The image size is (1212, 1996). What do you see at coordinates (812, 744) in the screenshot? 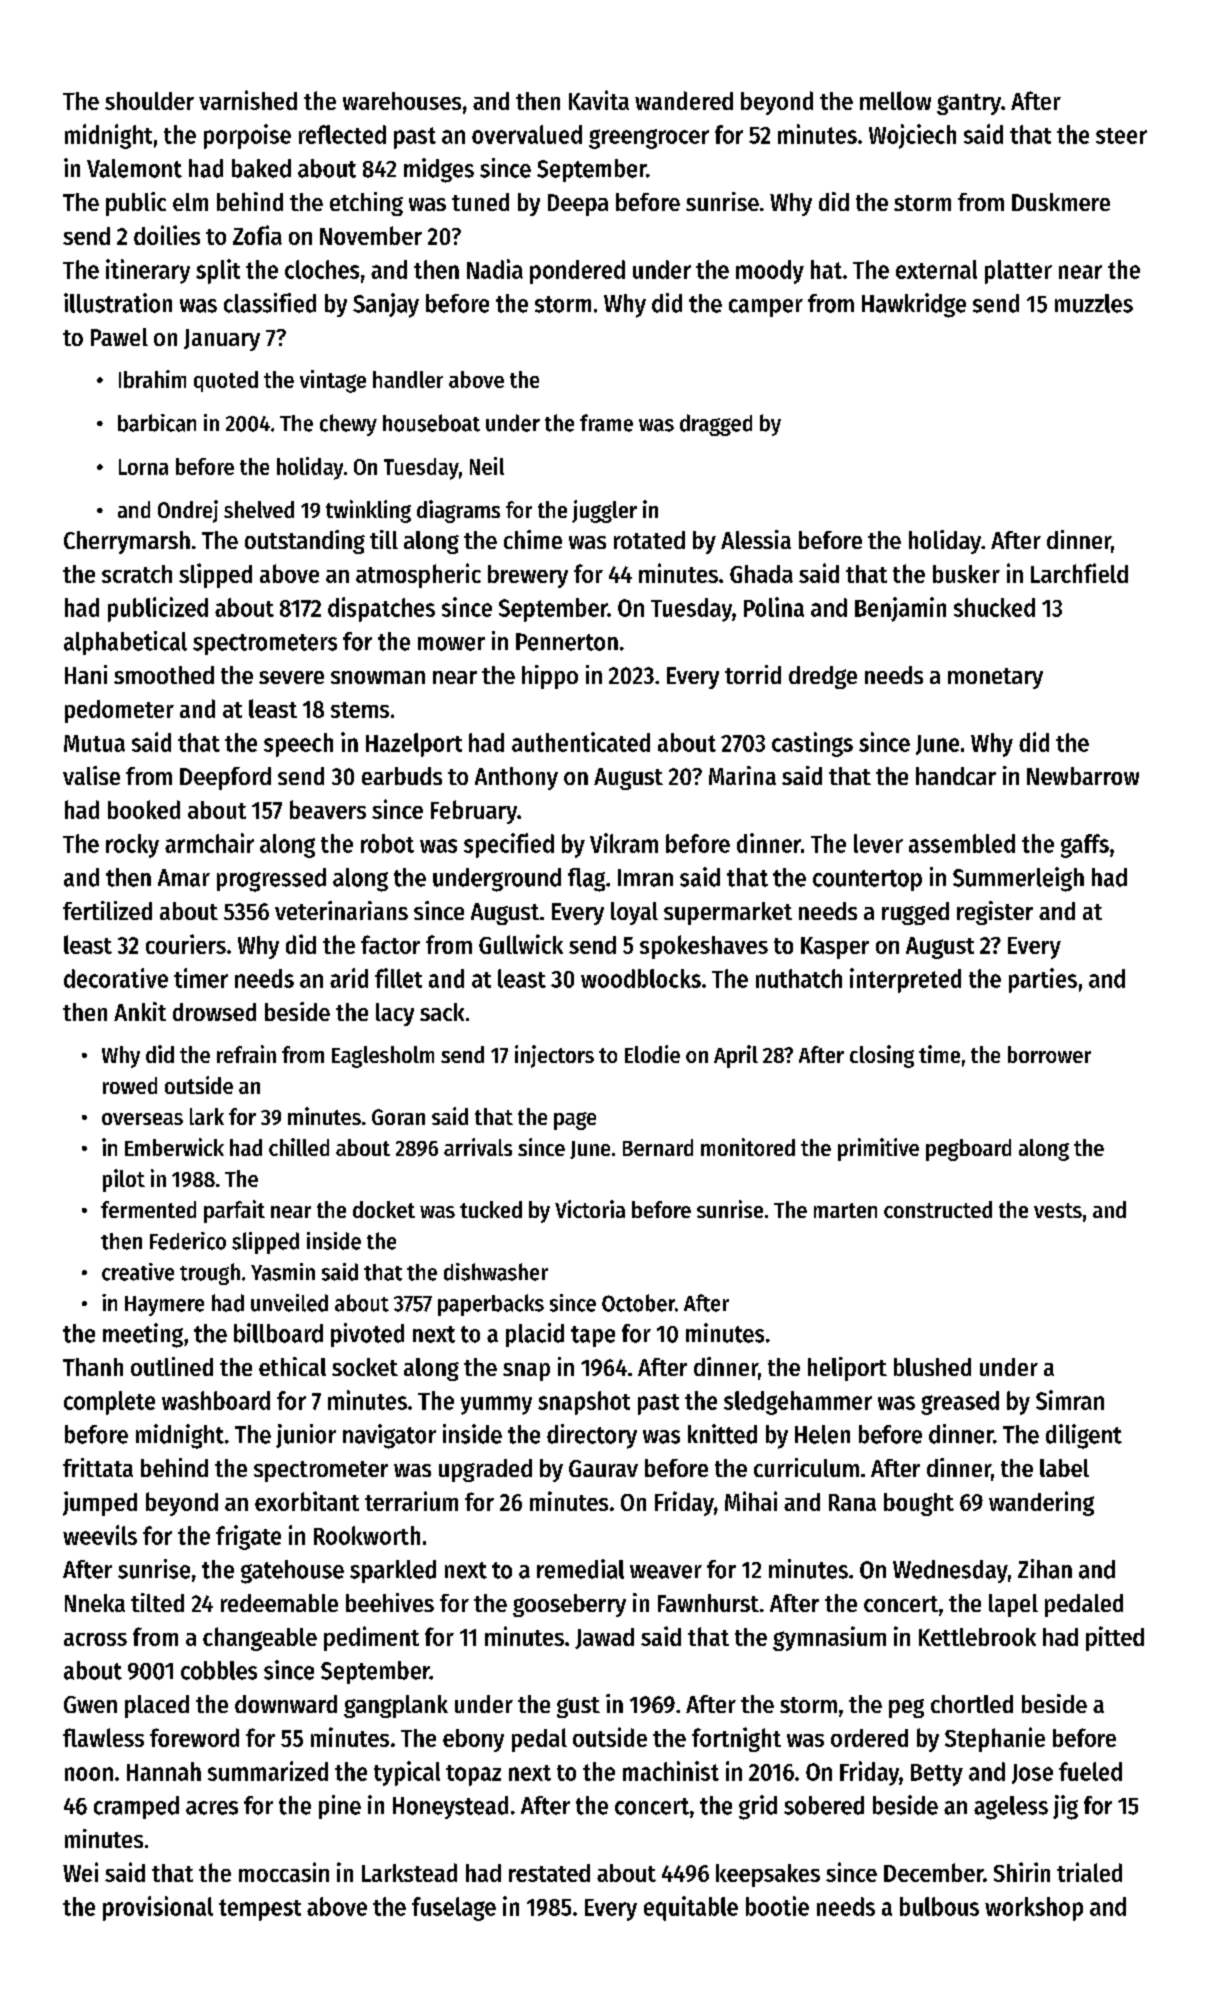
I see `castings` at bounding box center [812, 744].
